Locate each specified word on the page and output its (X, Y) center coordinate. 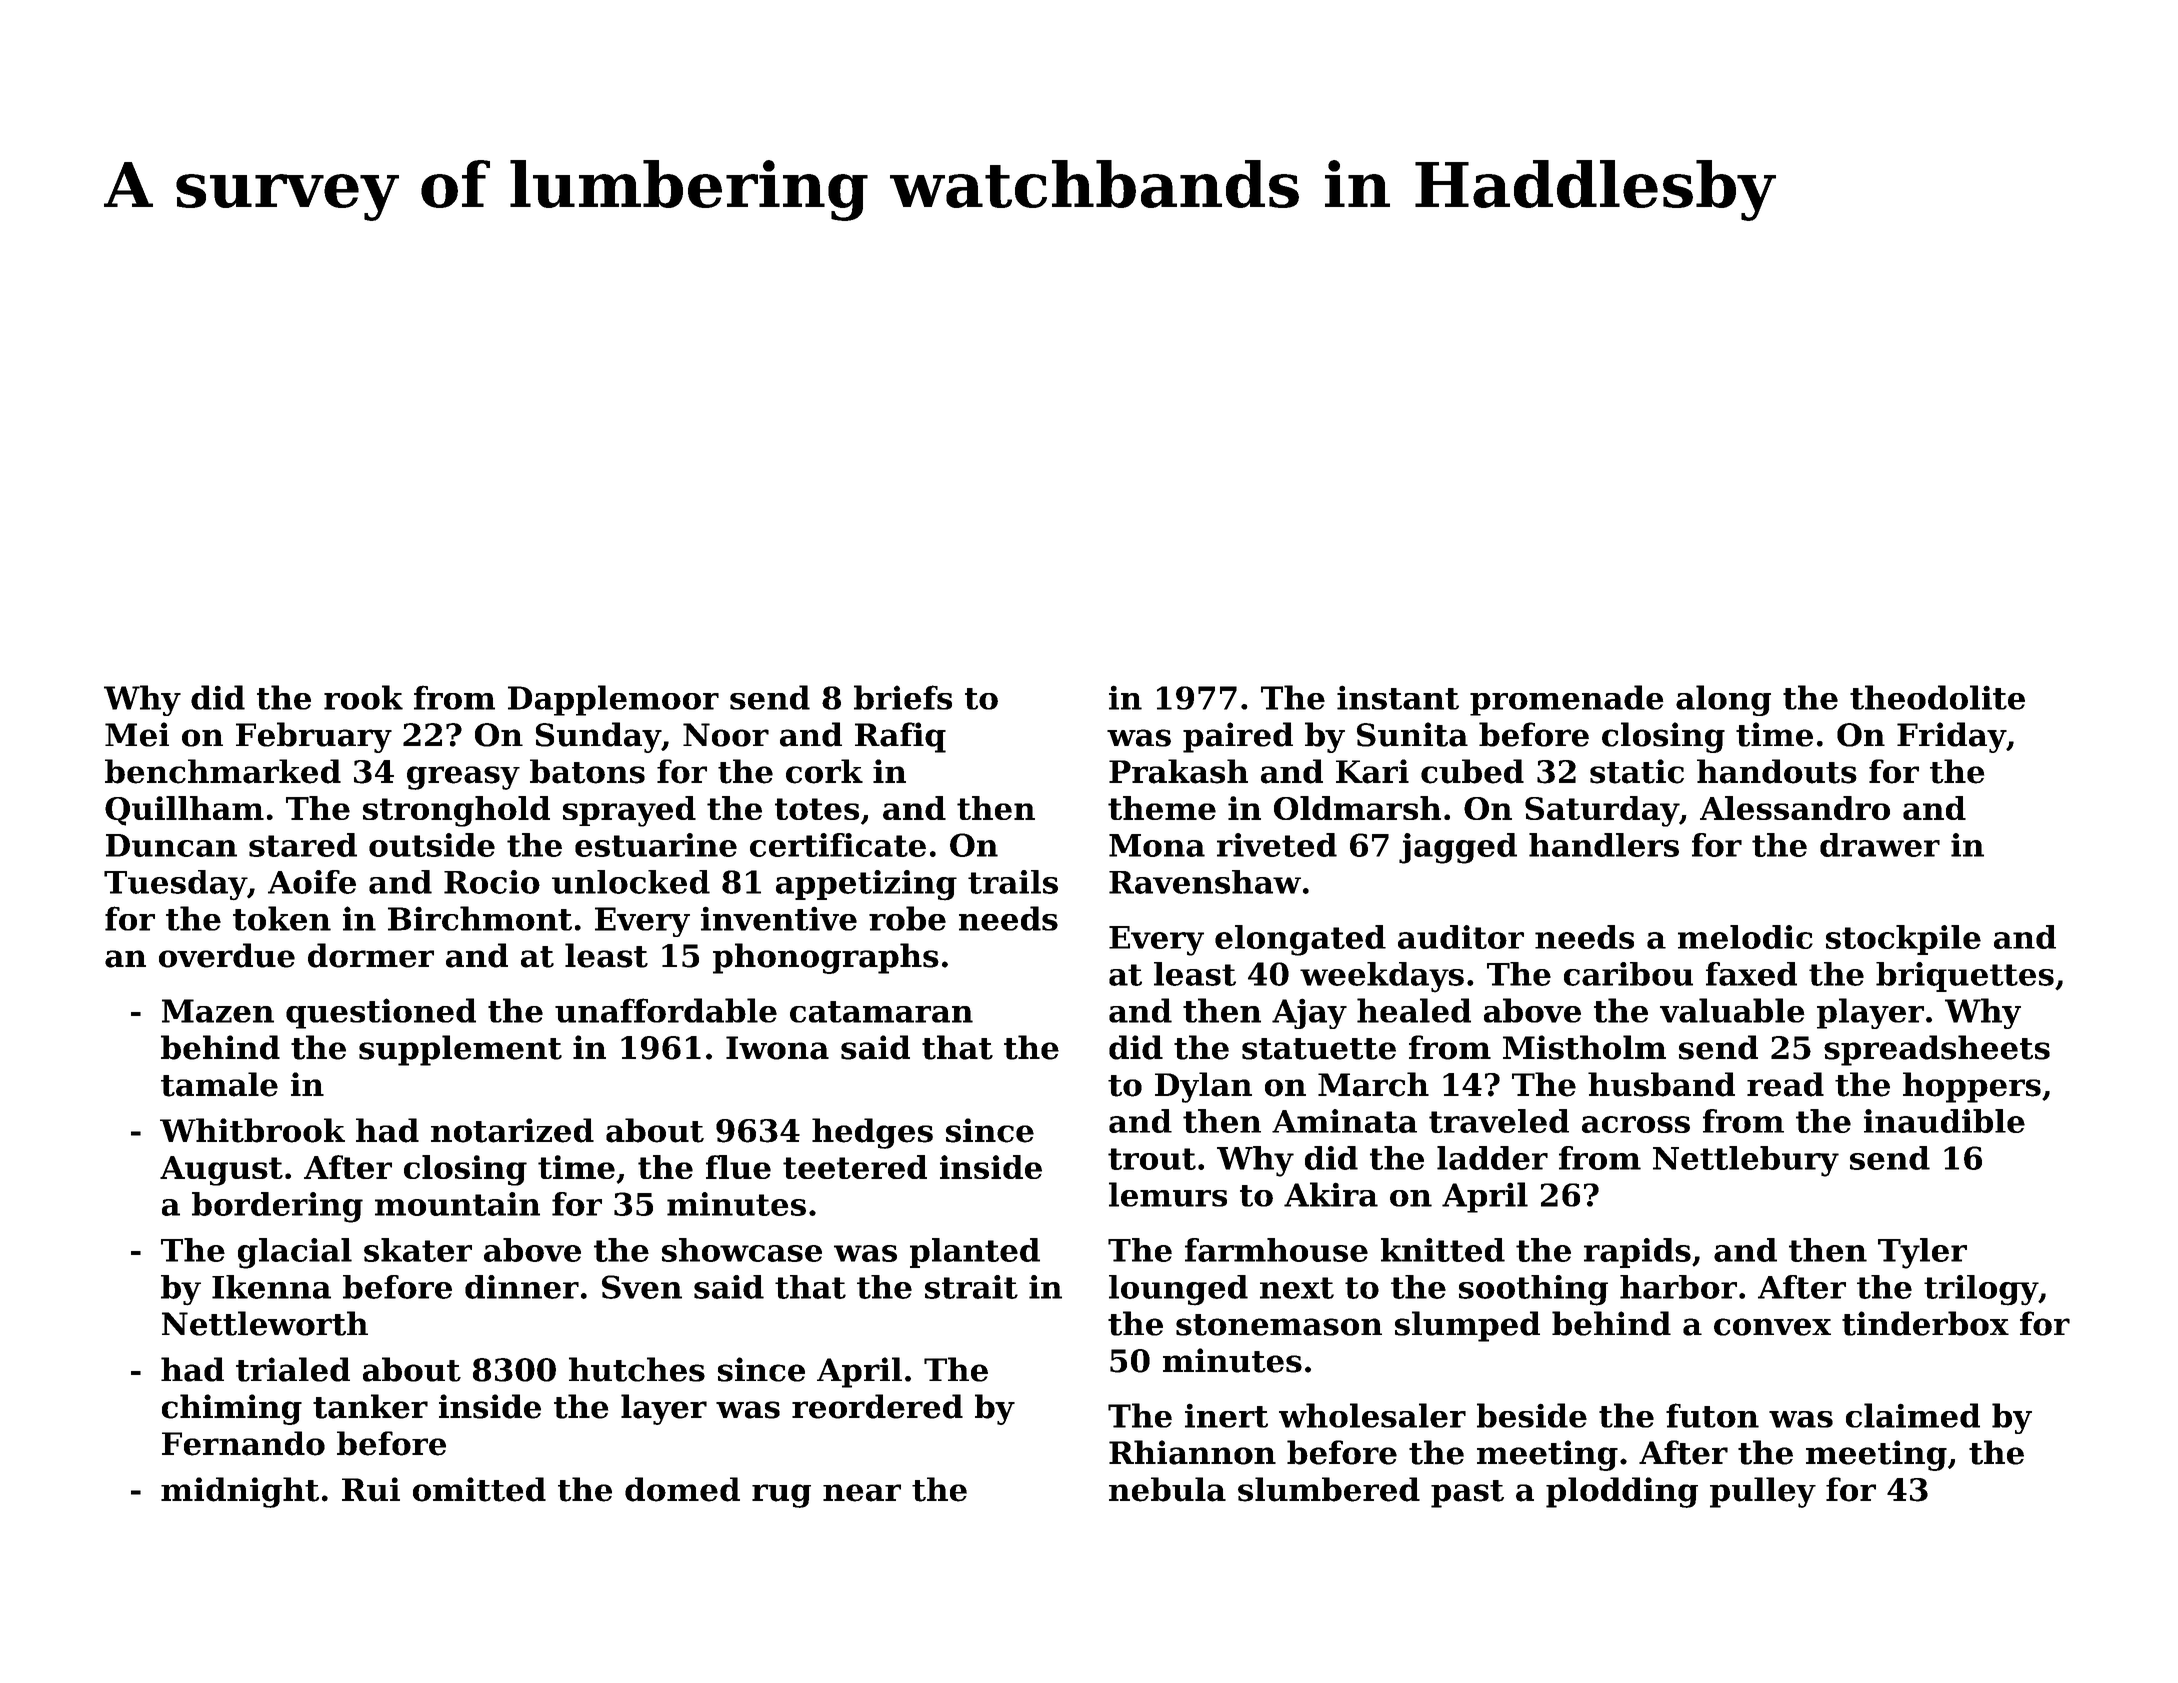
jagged (1458, 848)
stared (303, 845)
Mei (137, 734)
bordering (277, 1207)
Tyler (1922, 1253)
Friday (1951, 737)
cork (824, 771)
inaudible (1944, 1121)
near (862, 1493)
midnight (240, 1492)
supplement (460, 1050)
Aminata (1344, 1121)
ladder (1492, 1158)
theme (1162, 808)
